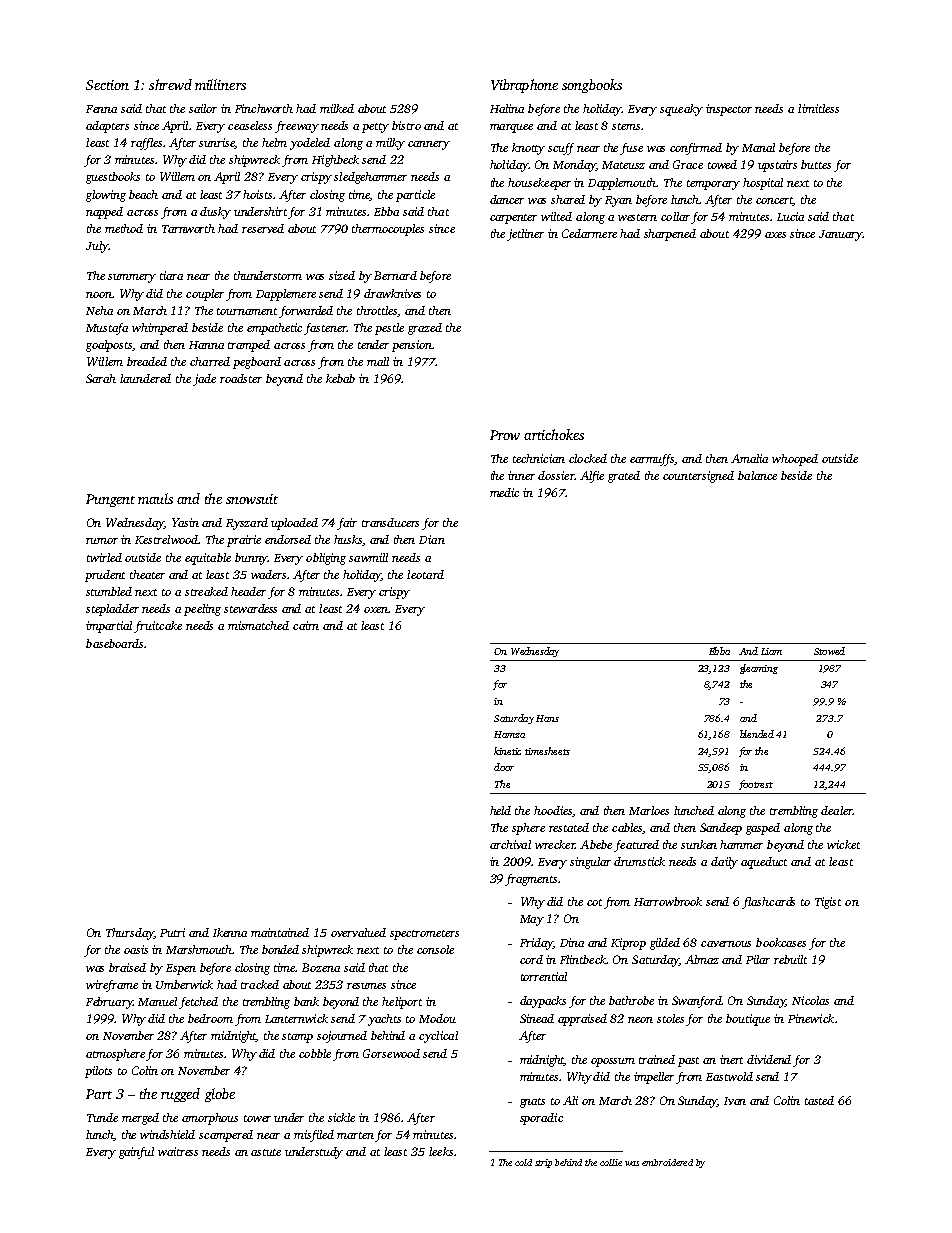  Describe the element at coordinates (230, 932) in the screenshot. I see `Ikenna` at that location.
